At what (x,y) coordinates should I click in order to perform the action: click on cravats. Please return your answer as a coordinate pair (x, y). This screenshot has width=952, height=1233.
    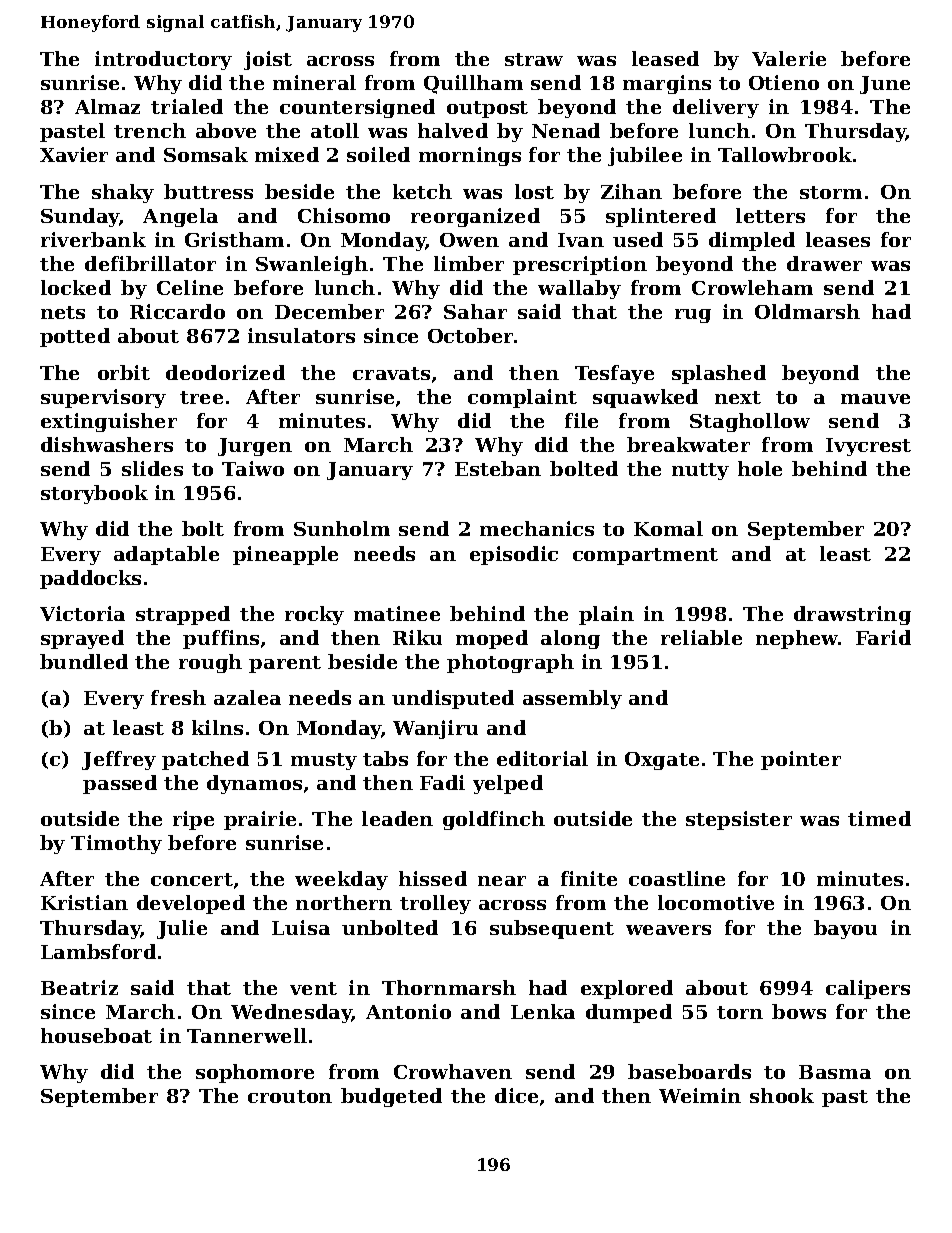
    Looking at the image, I should click on (391, 373).
